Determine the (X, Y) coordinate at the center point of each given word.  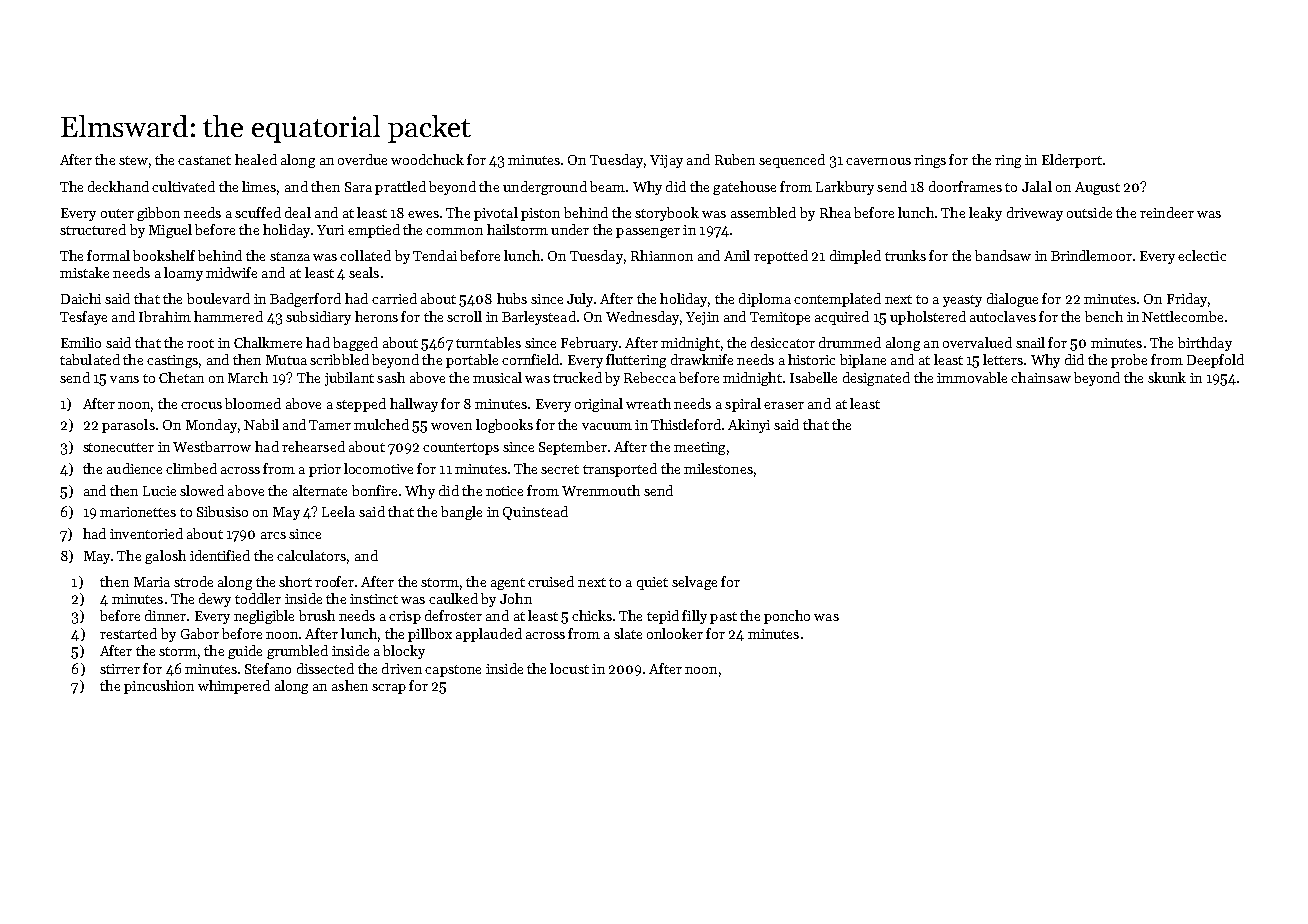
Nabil (261, 424)
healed (256, 159)
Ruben (735, 159)
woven (451, 426)
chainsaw (1041, 377)
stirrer (120, 669)
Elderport (1072, 161)
